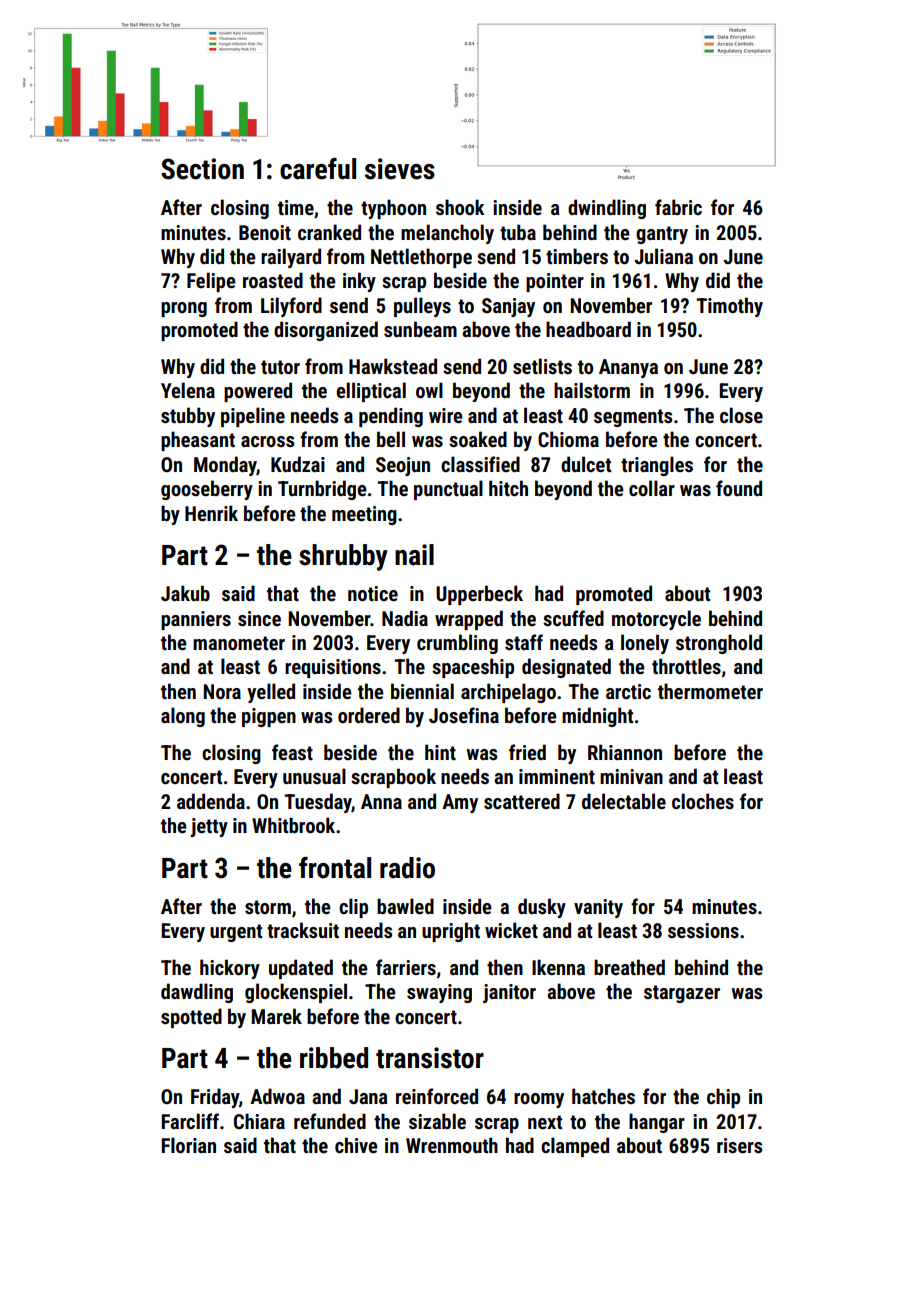 Image resolution: width=924 pixels, height=1311 pixels. Describe the element at coordinates (518, 232) in the screenshot. I see `tuba` at that location.
